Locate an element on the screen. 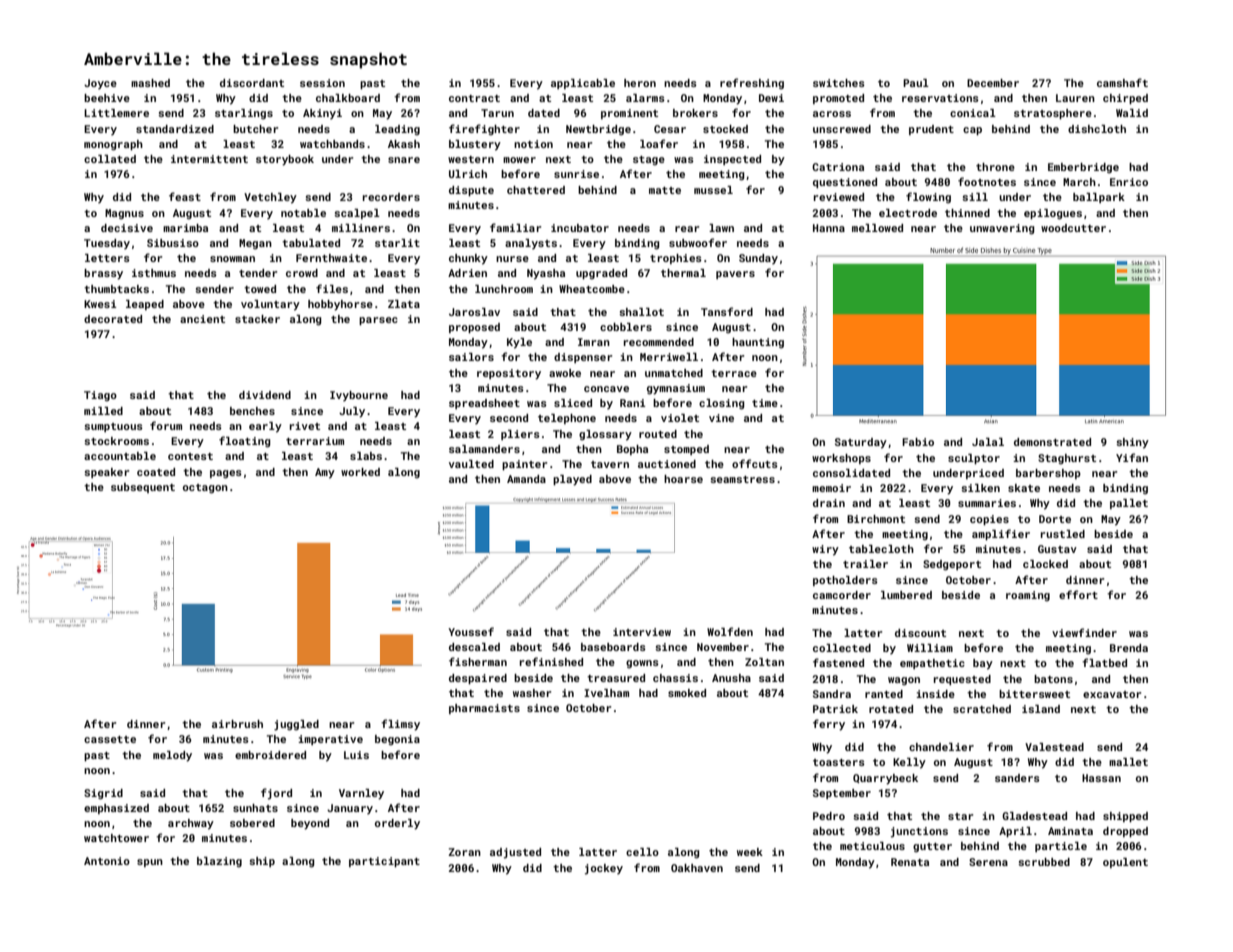 Image resolution: width=1233 pixels, height=952 pixels. effort is located at coordinates (1078, 594).
